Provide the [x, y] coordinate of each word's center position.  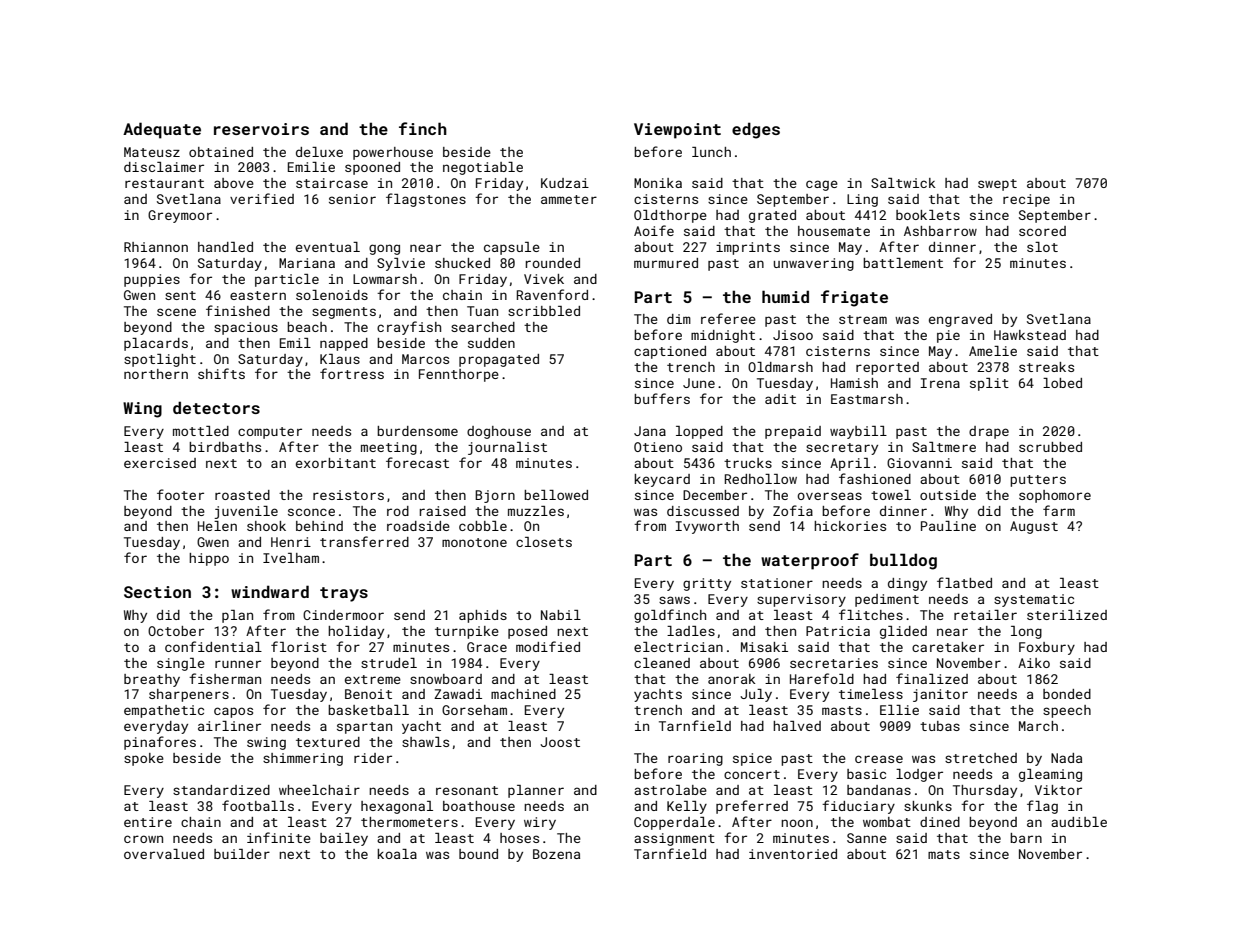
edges [756, 130]
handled [225, 247]
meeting [389, 448]
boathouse [479, 806]
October [176, 631]
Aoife [654, 230]
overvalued [164, 854]
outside [948, 495]
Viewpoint [677, 131]
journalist [507, 448]
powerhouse [393, 153]
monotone [474, 542]
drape [989, 432]
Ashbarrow [940, 231]
